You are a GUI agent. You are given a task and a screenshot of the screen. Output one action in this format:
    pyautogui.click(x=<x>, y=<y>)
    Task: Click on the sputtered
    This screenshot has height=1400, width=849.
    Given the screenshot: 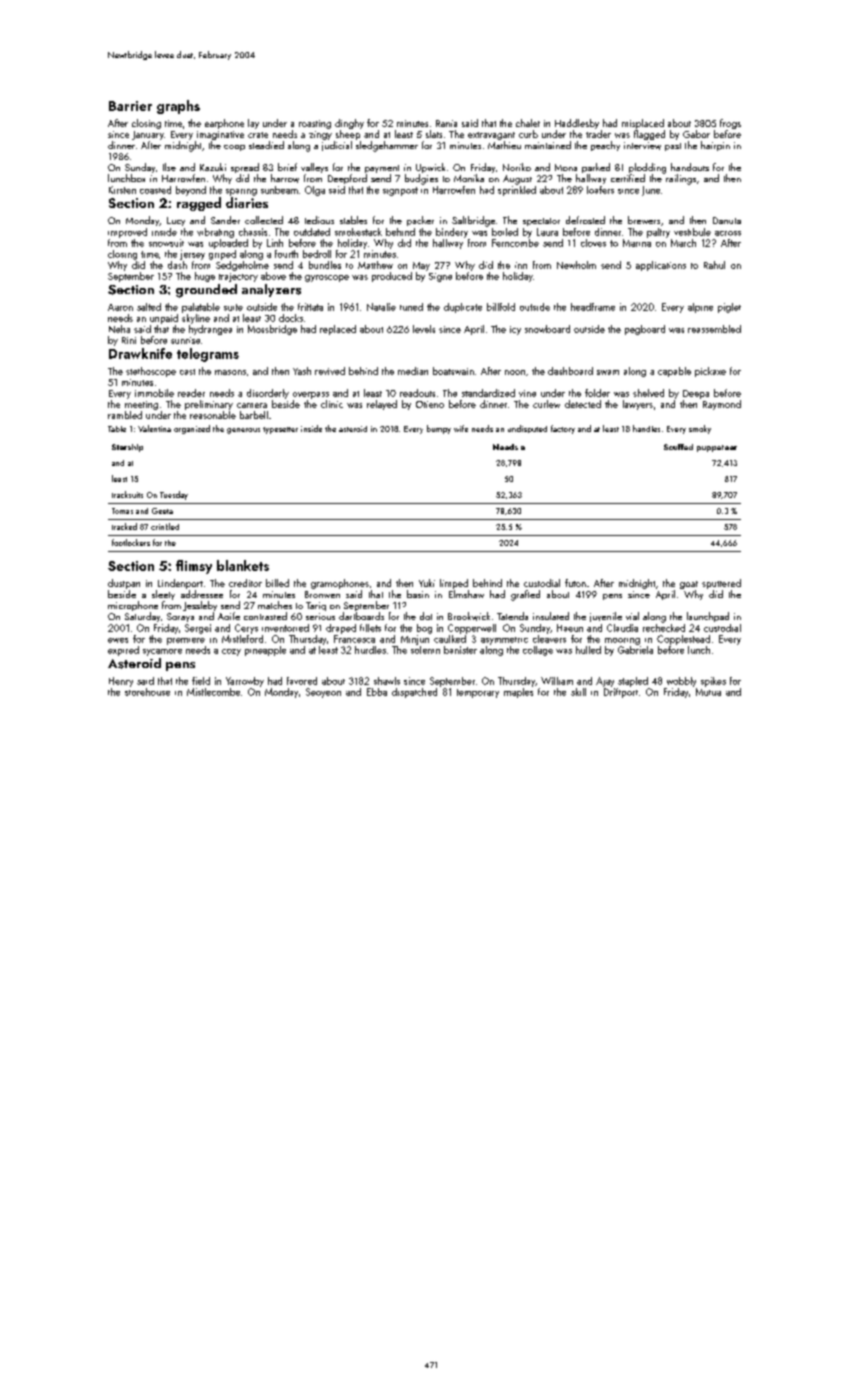 What is the action you would take?
    pyautogui.click(x=721, y=584)
